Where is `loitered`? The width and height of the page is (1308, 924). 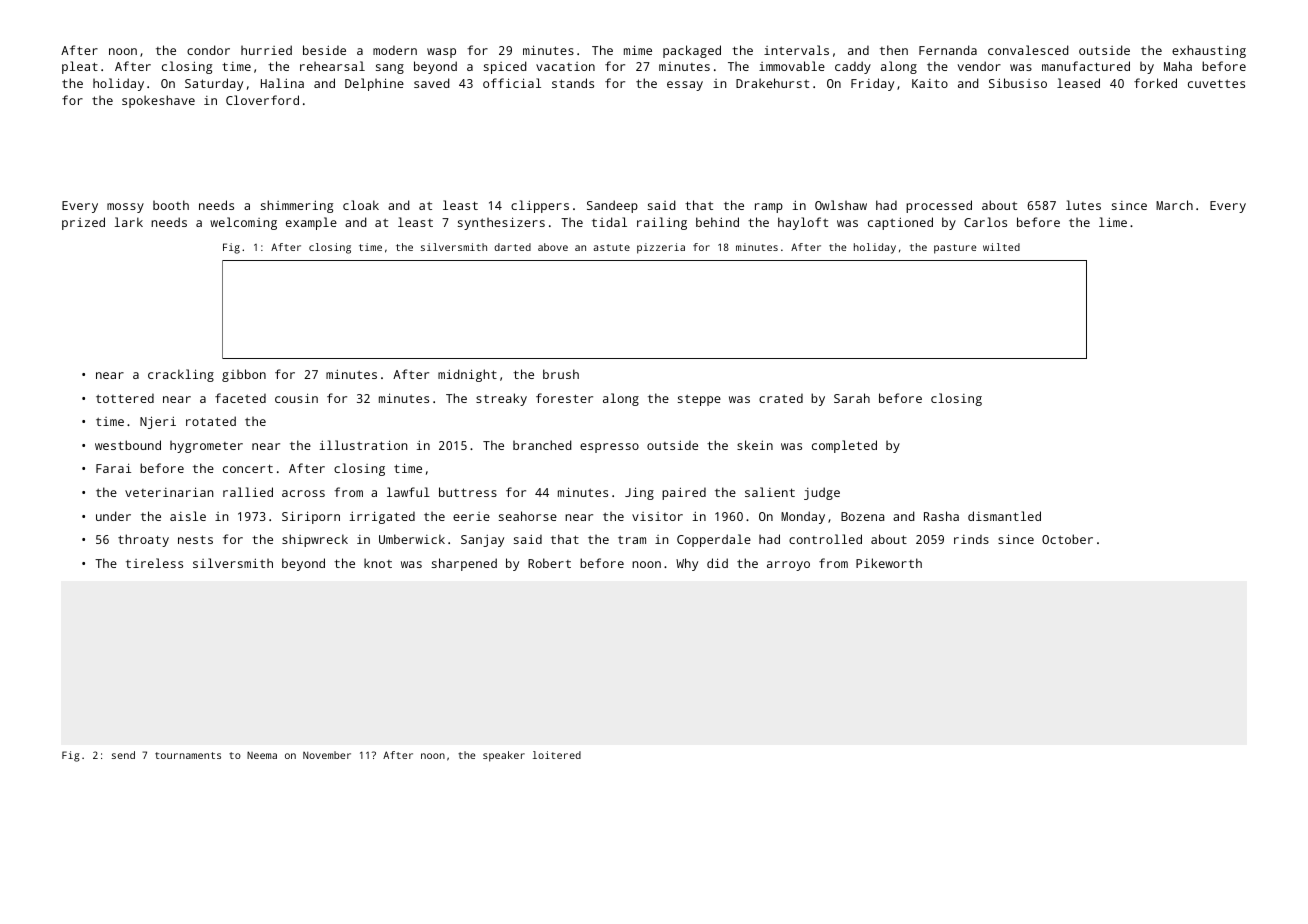
loitered is located at coordinates (557, 755).
